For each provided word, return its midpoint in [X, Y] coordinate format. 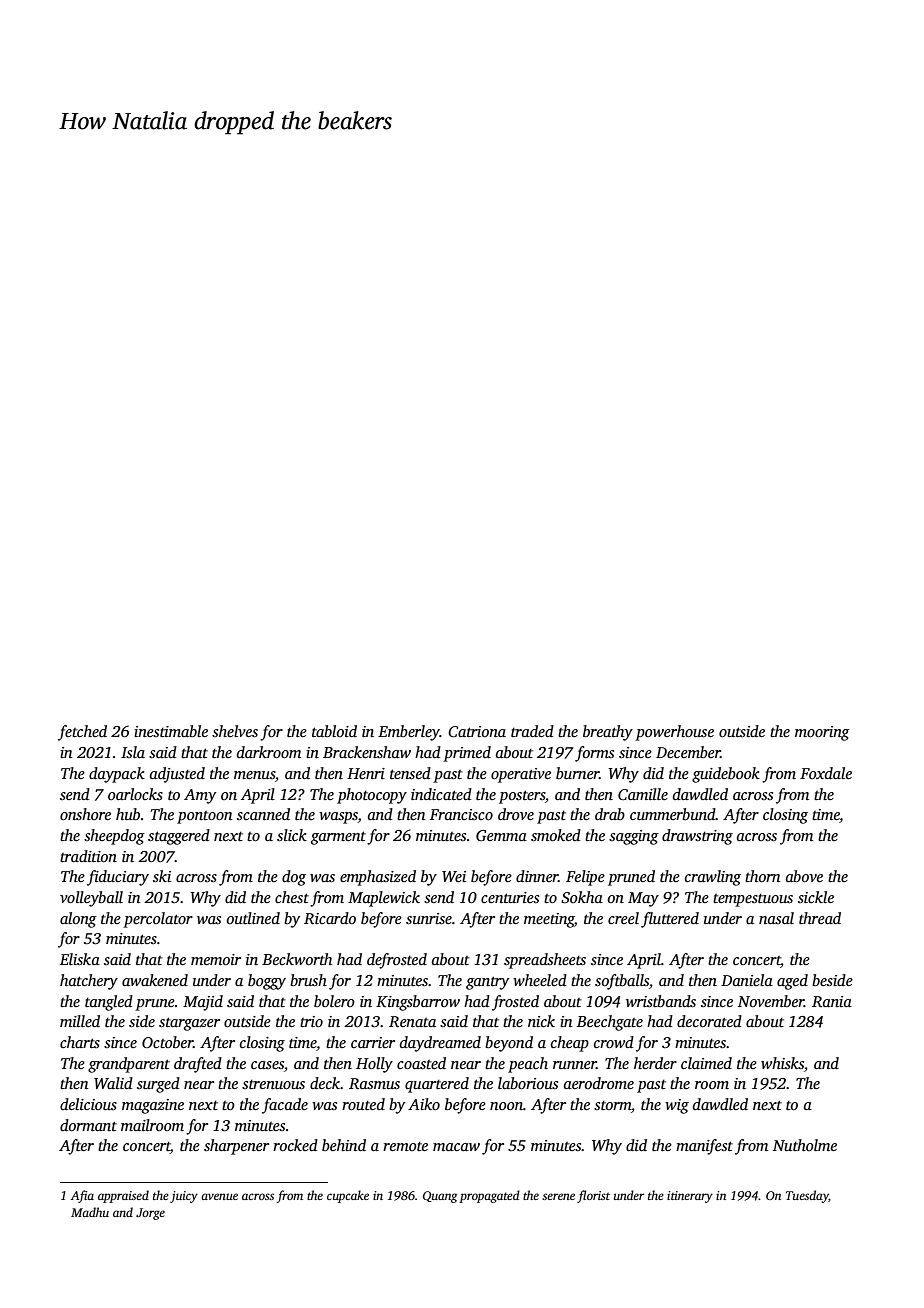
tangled [109, 1003]
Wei [454, 876]
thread [820, 918]
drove [516, 814]
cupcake [348, 1196]
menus [254, 775]
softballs [622, 982]
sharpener [236, 1147]
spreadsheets [545, 961]
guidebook [726, 775]
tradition [88, 856]
